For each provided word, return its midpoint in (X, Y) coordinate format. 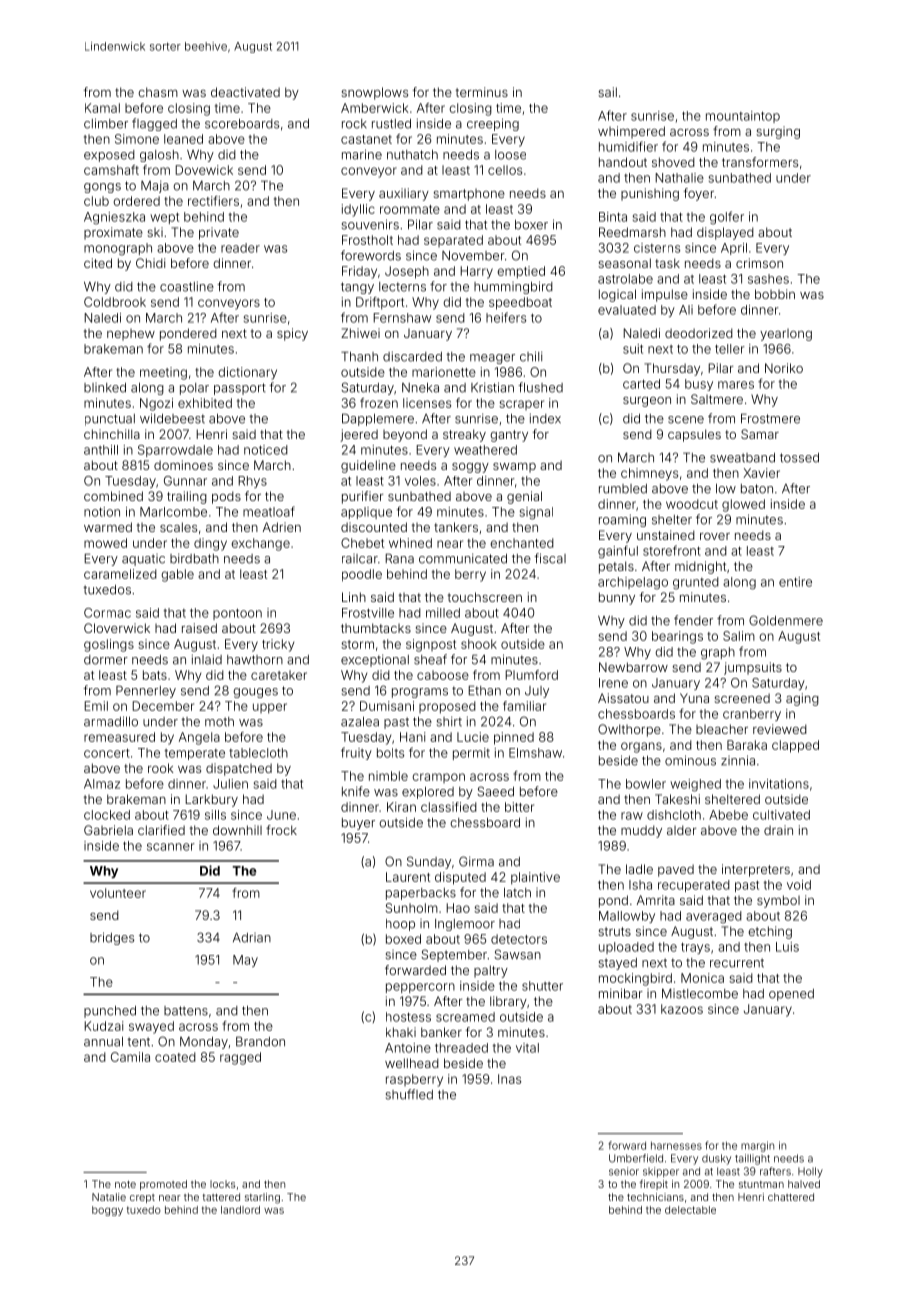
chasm (158, 92)
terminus (482, 92)
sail (607, 92)
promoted (163, 1185)
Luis (787, 947)
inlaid (207, 659)
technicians (655, 1197)
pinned (514, 738)
